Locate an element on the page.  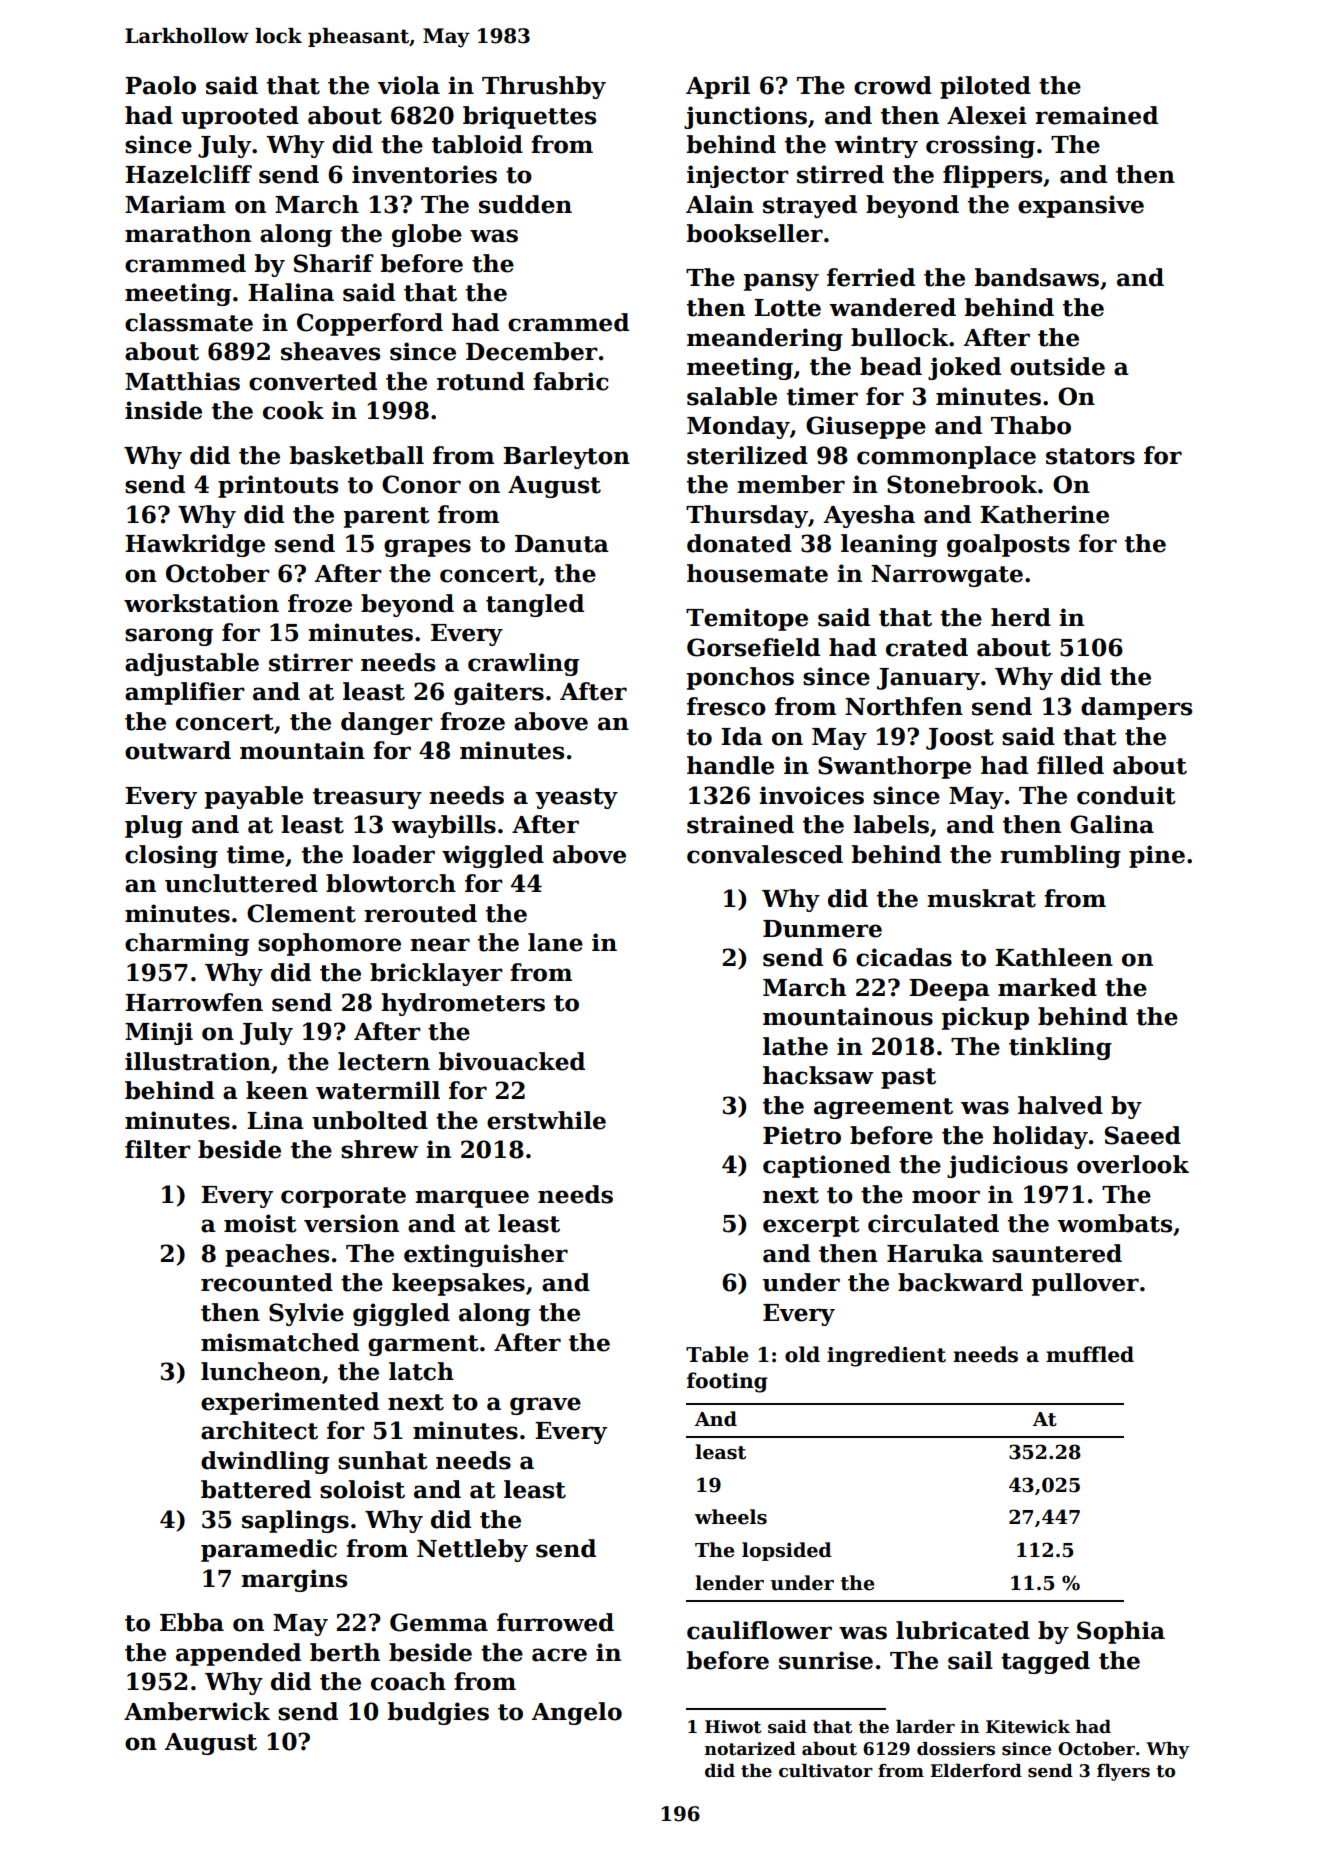
conduit is located at coordinates (1126, 795).
